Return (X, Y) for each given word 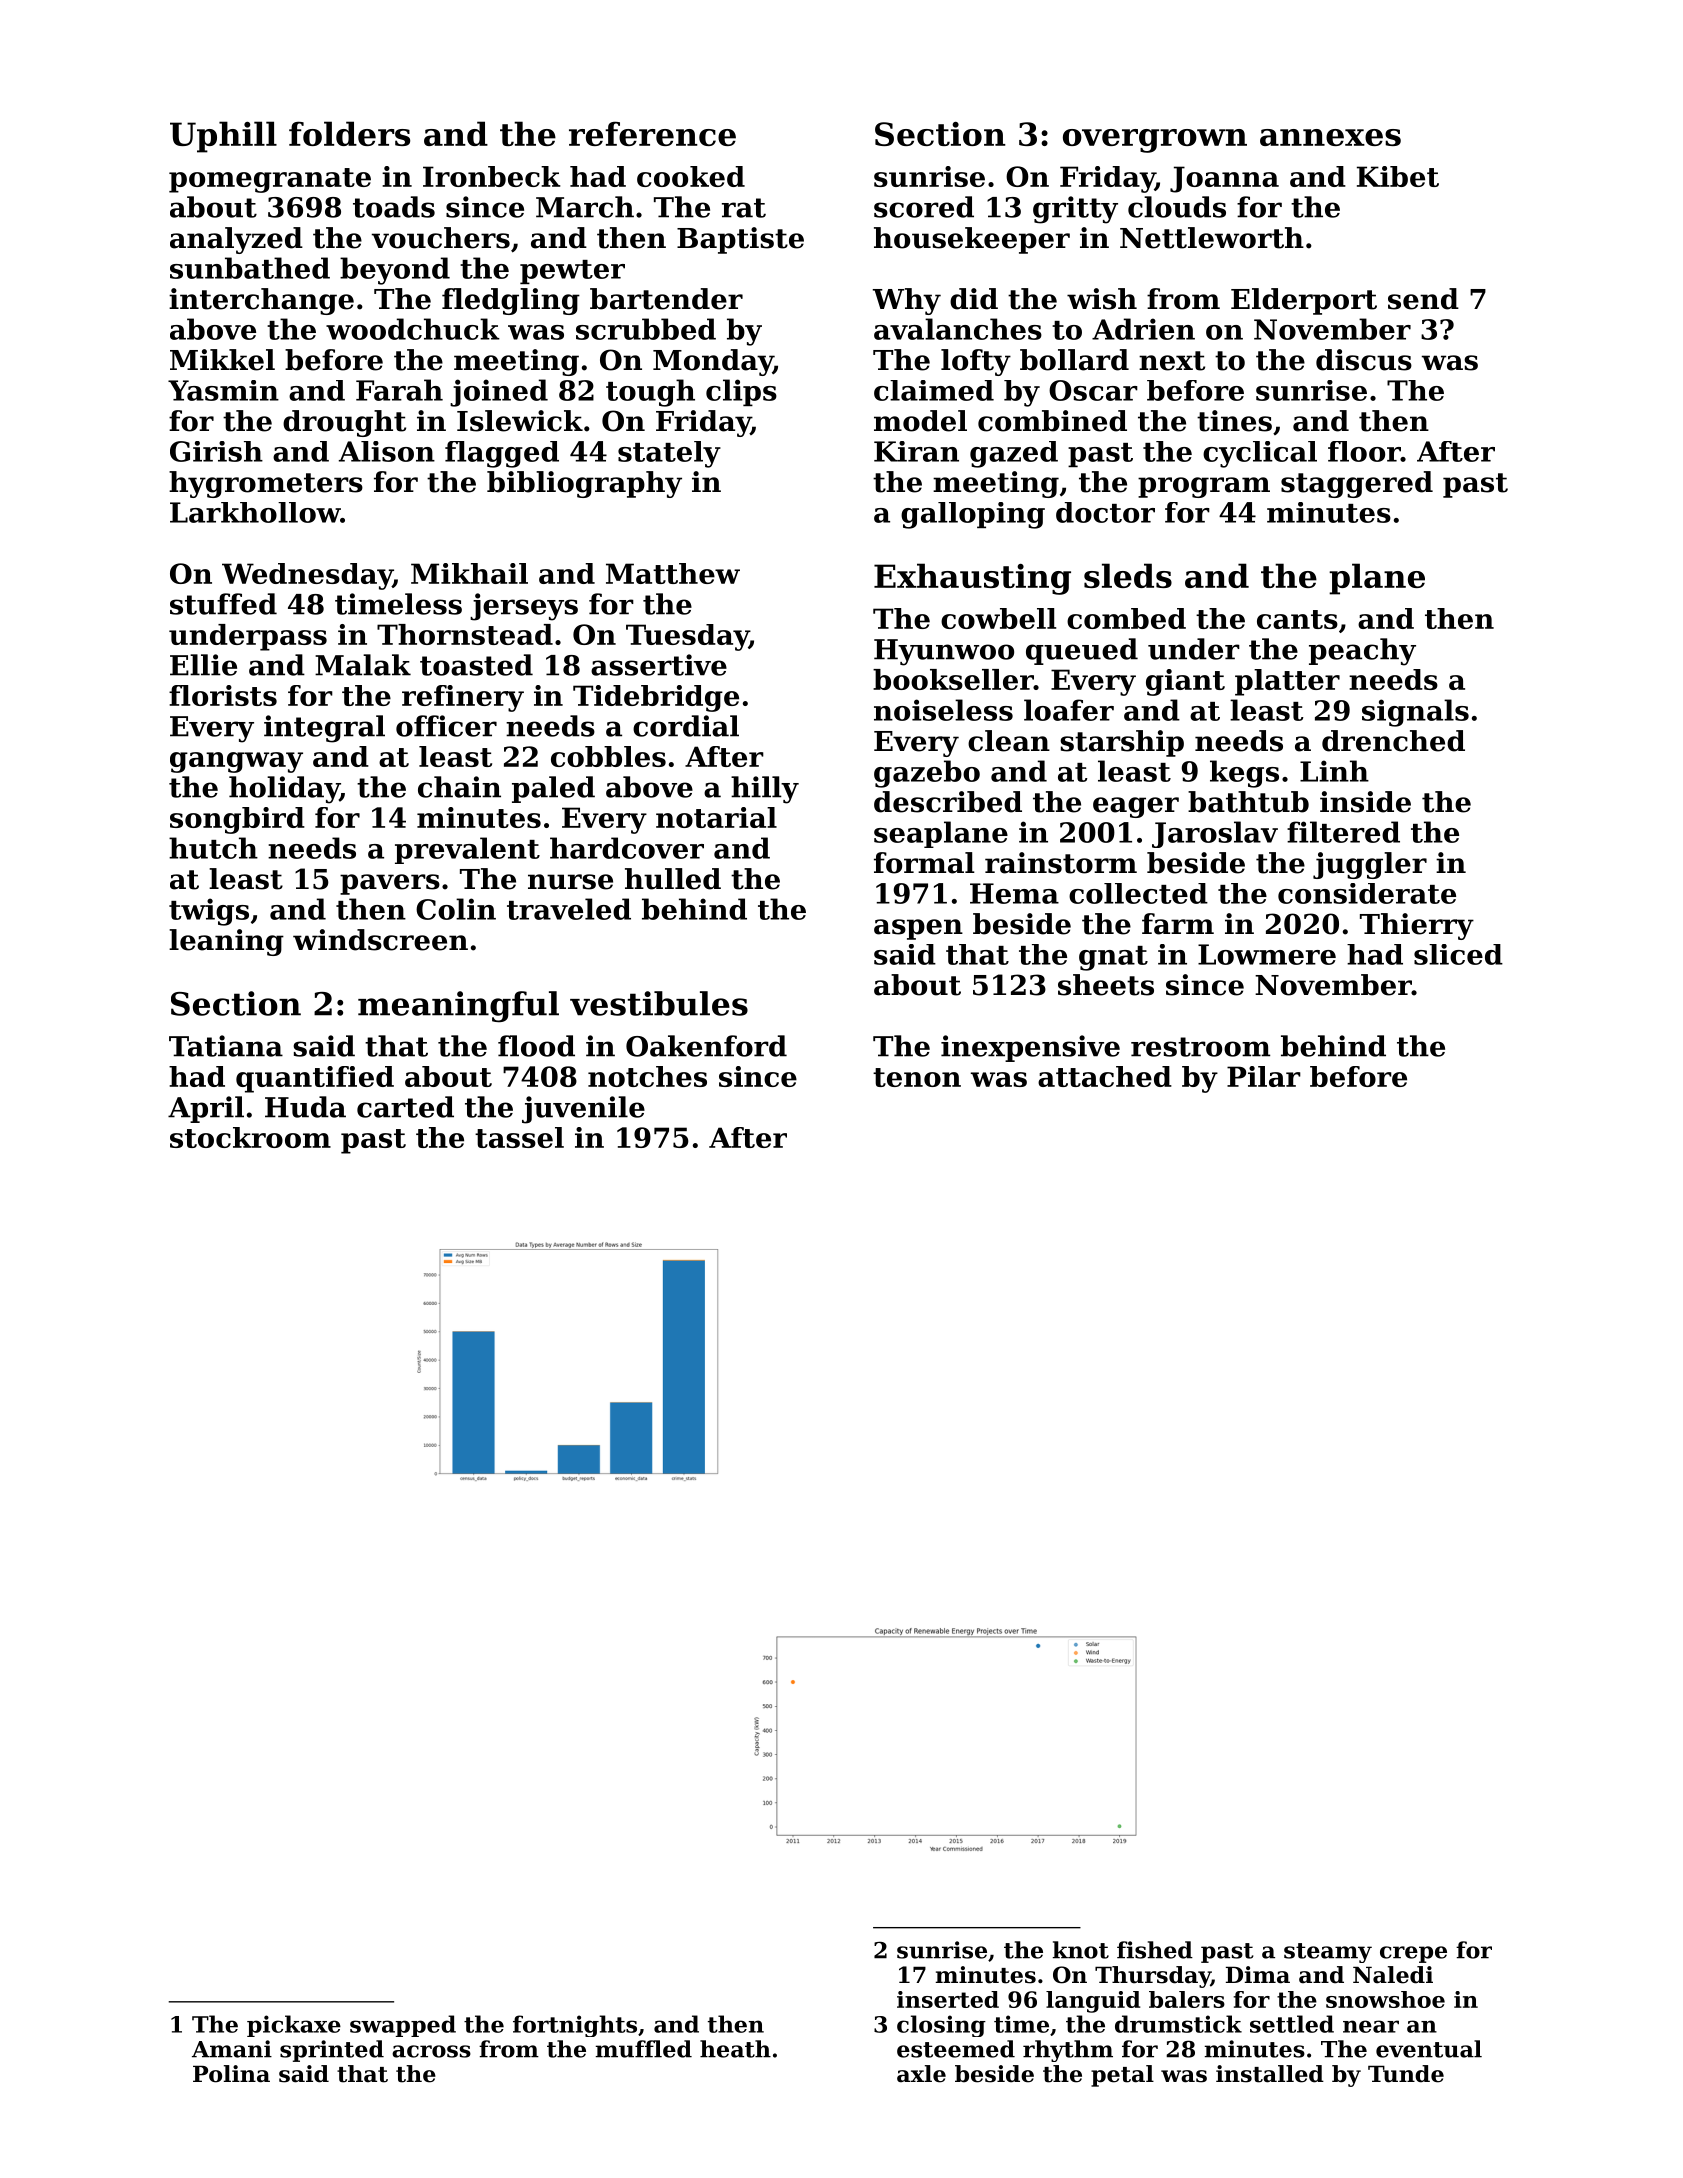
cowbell (998, 618)
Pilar (1264, 1076)
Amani (232, 2049)
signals (1415, 713)
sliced (1458, 954)
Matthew (673, 573)
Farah (399, 390)
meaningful (458, 1007)
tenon (917, 1077)
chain (459, 787)
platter (1287, 682)
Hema (1014, 893)
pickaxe (294, 2026)
